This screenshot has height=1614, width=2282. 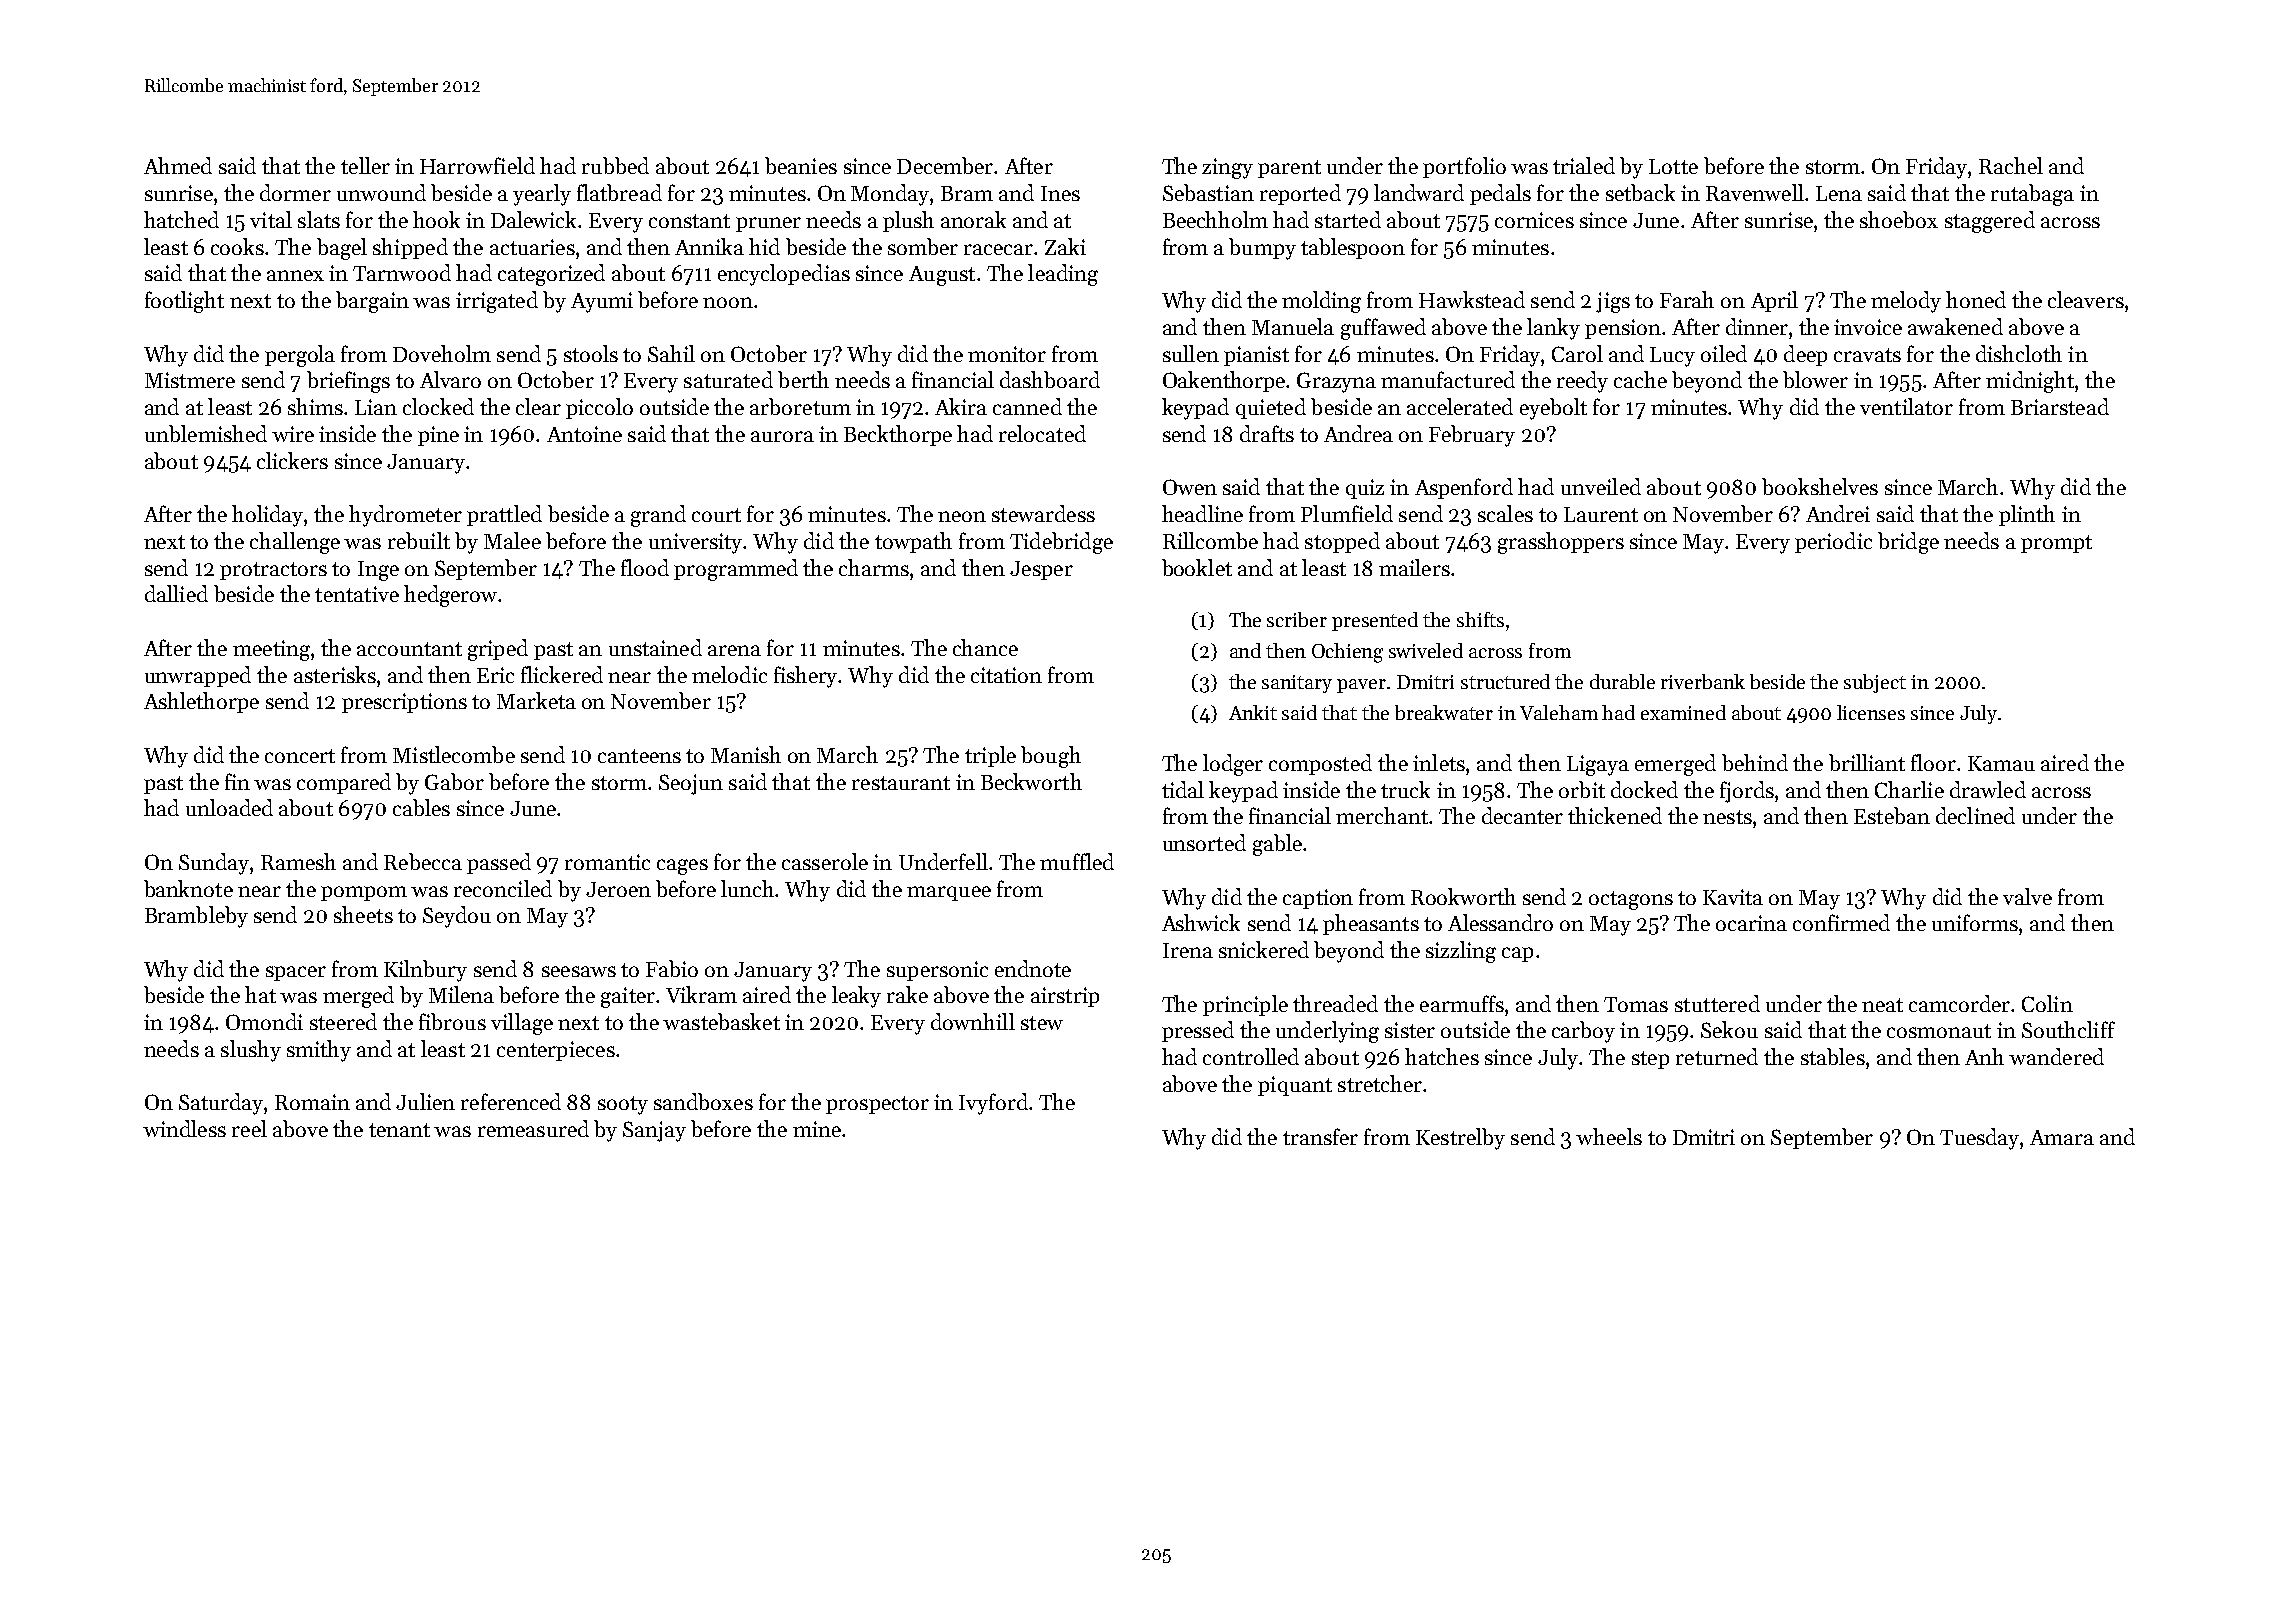 I want to click on December, so click(x=945, y=165).
